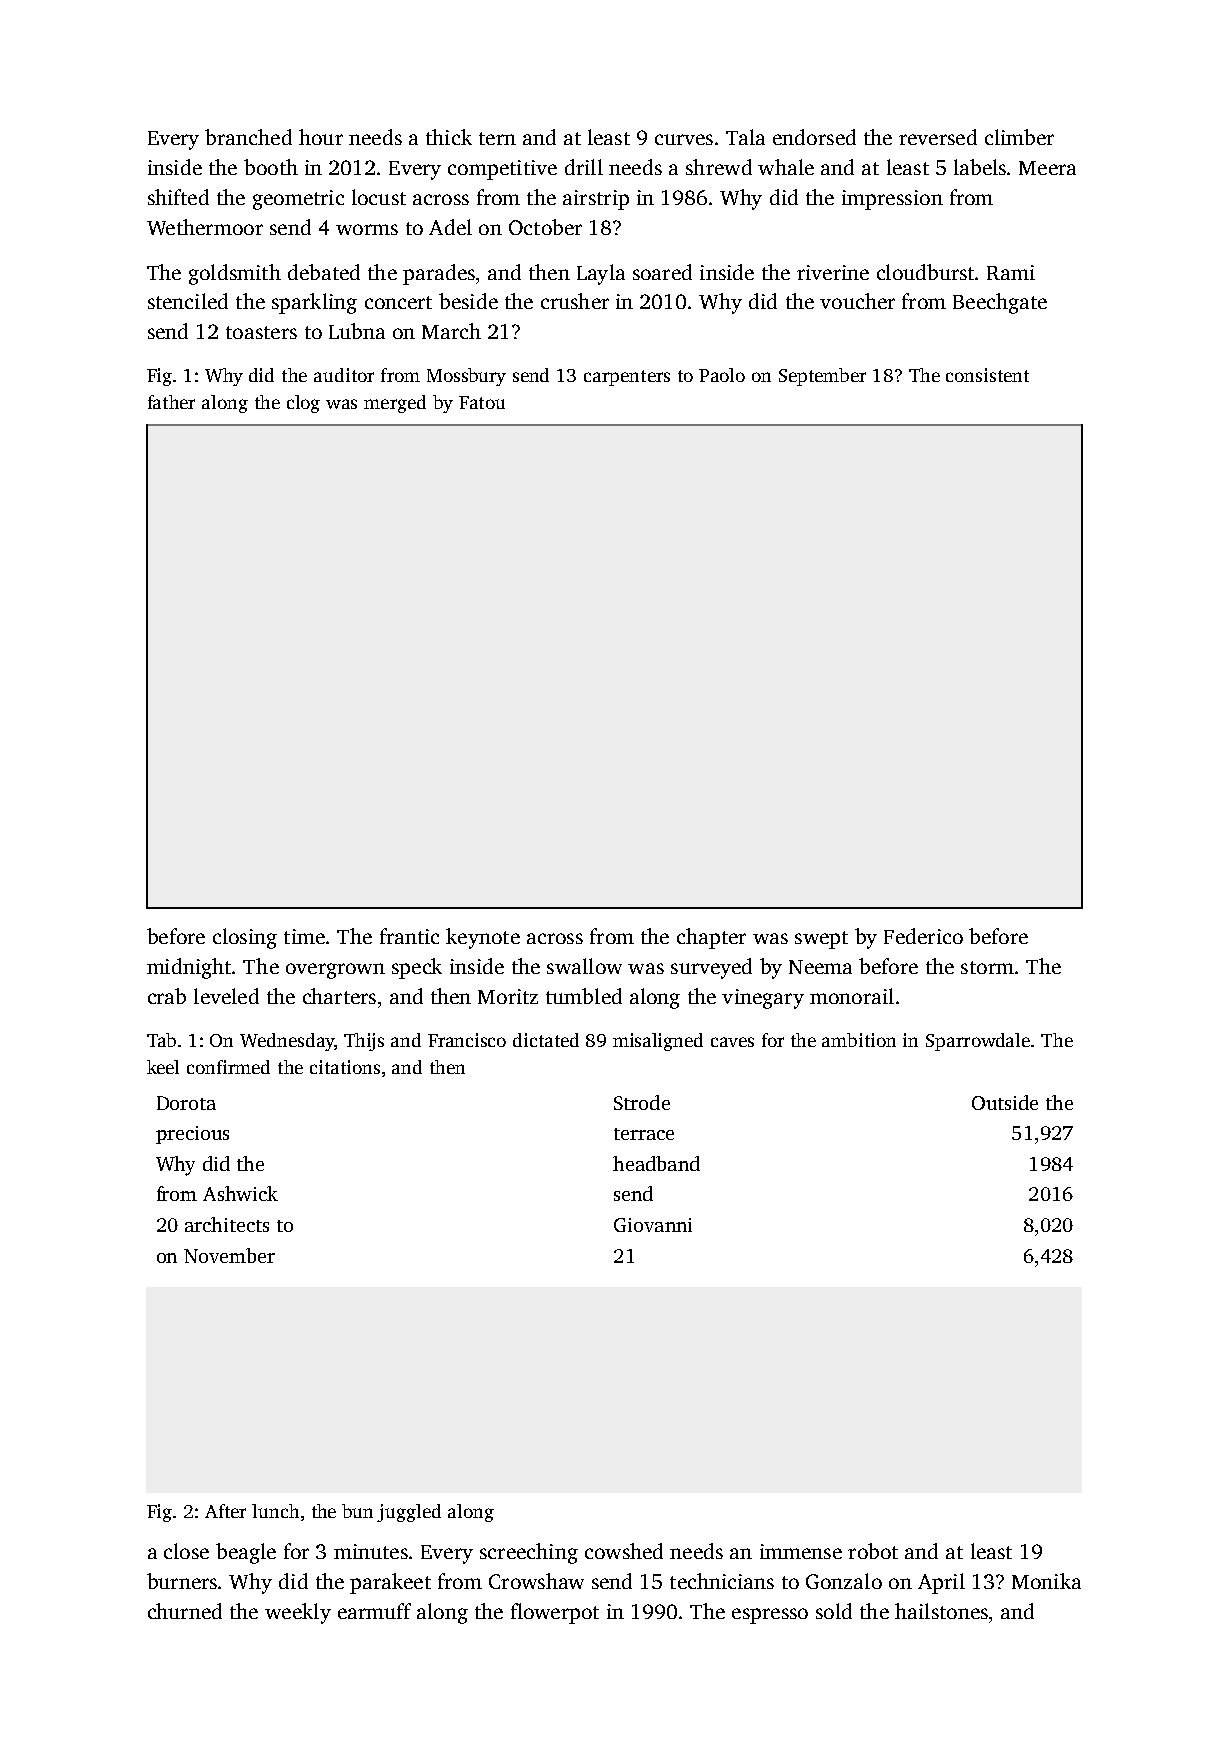  Describe the element at coordinates (653, 1225) in the image. I see `Giovanni` at that location.
